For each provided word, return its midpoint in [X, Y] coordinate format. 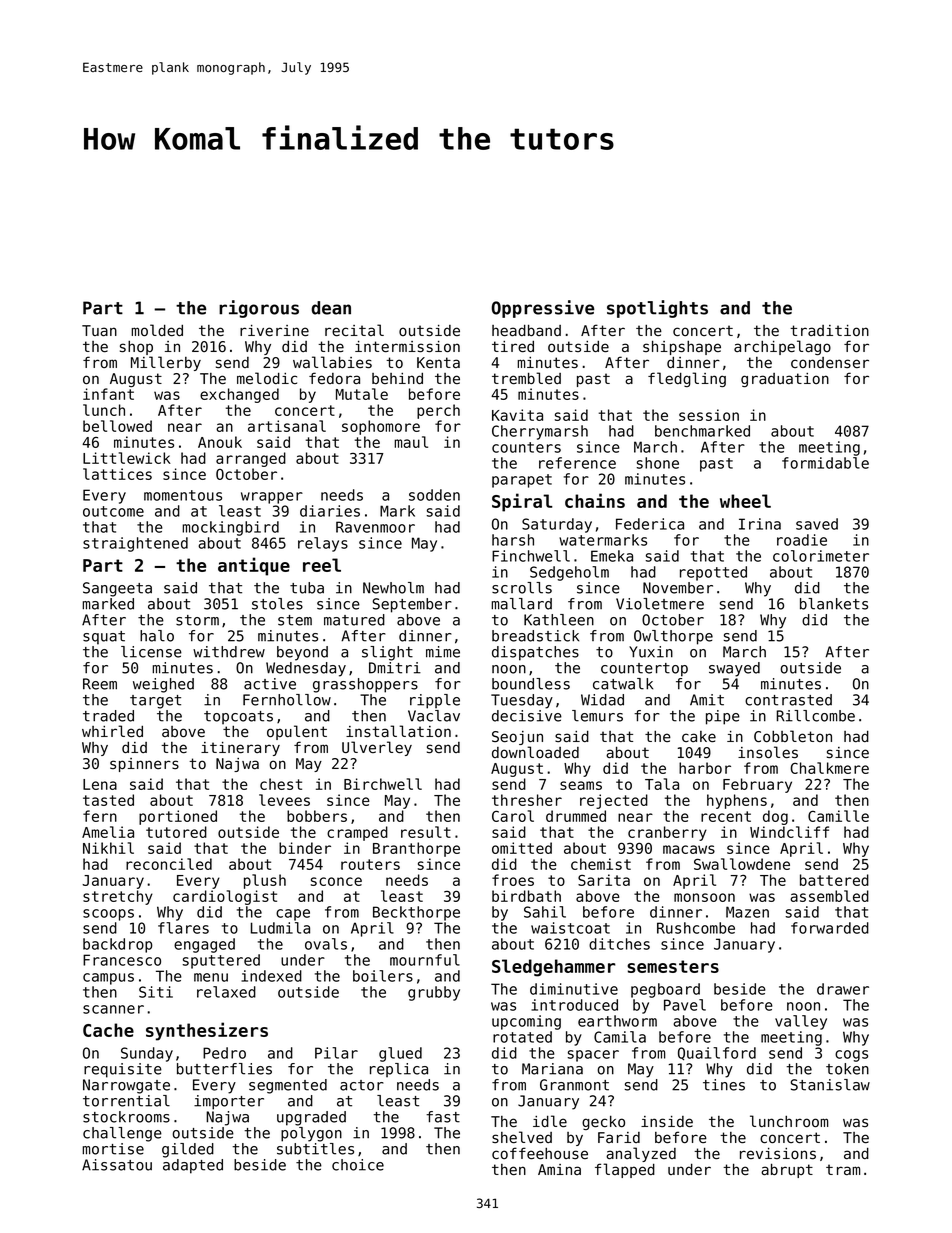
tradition [829, 331]
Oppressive [543, 309]
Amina [559, 1169]
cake [699, 736]
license [151, 652]
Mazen [747, 912]
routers [370, 864]
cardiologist [225, 897]
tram [843, 1169]
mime [443, 652]
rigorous [259, 309]
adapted [193, 1166]
